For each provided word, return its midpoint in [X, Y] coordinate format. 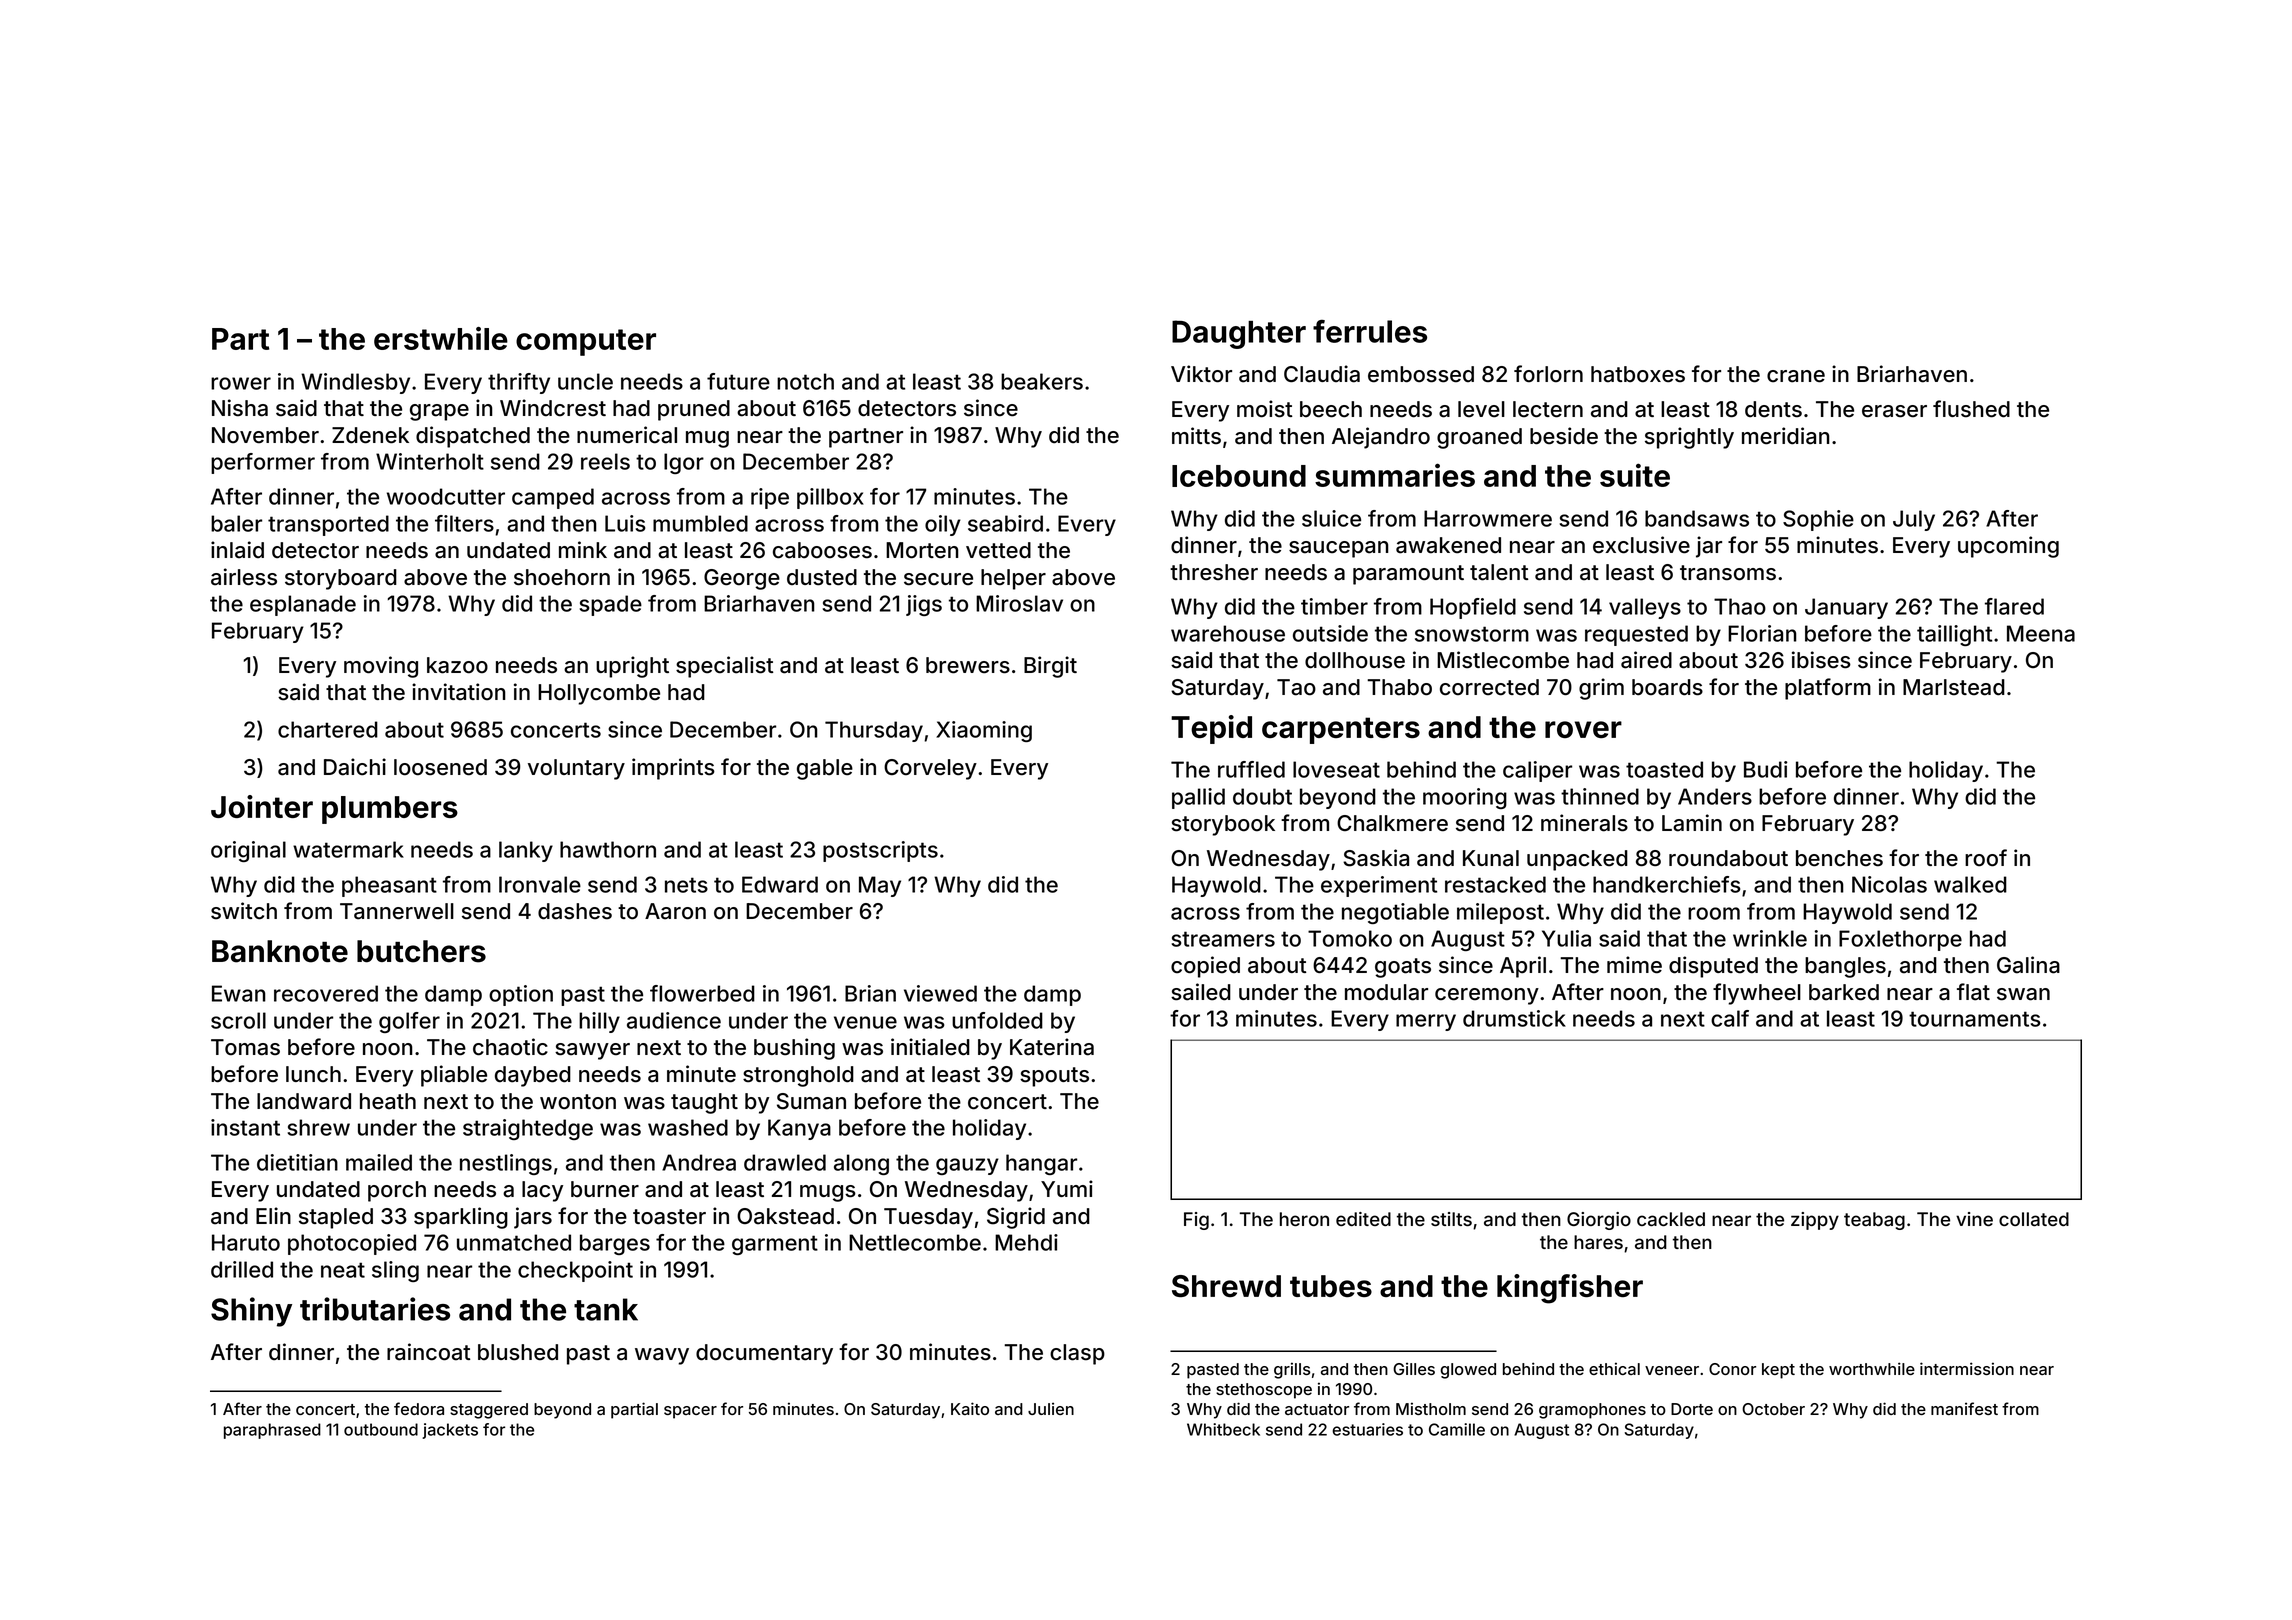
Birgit [1050, 667]
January [1846, 608]
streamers [1223, 939]
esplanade [303, 605]
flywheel [1757, 994]
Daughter [1239, 334]
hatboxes [1638, 374]
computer [586, 342]
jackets [450, 1431]
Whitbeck [1223, 1429]
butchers [421, 951]
